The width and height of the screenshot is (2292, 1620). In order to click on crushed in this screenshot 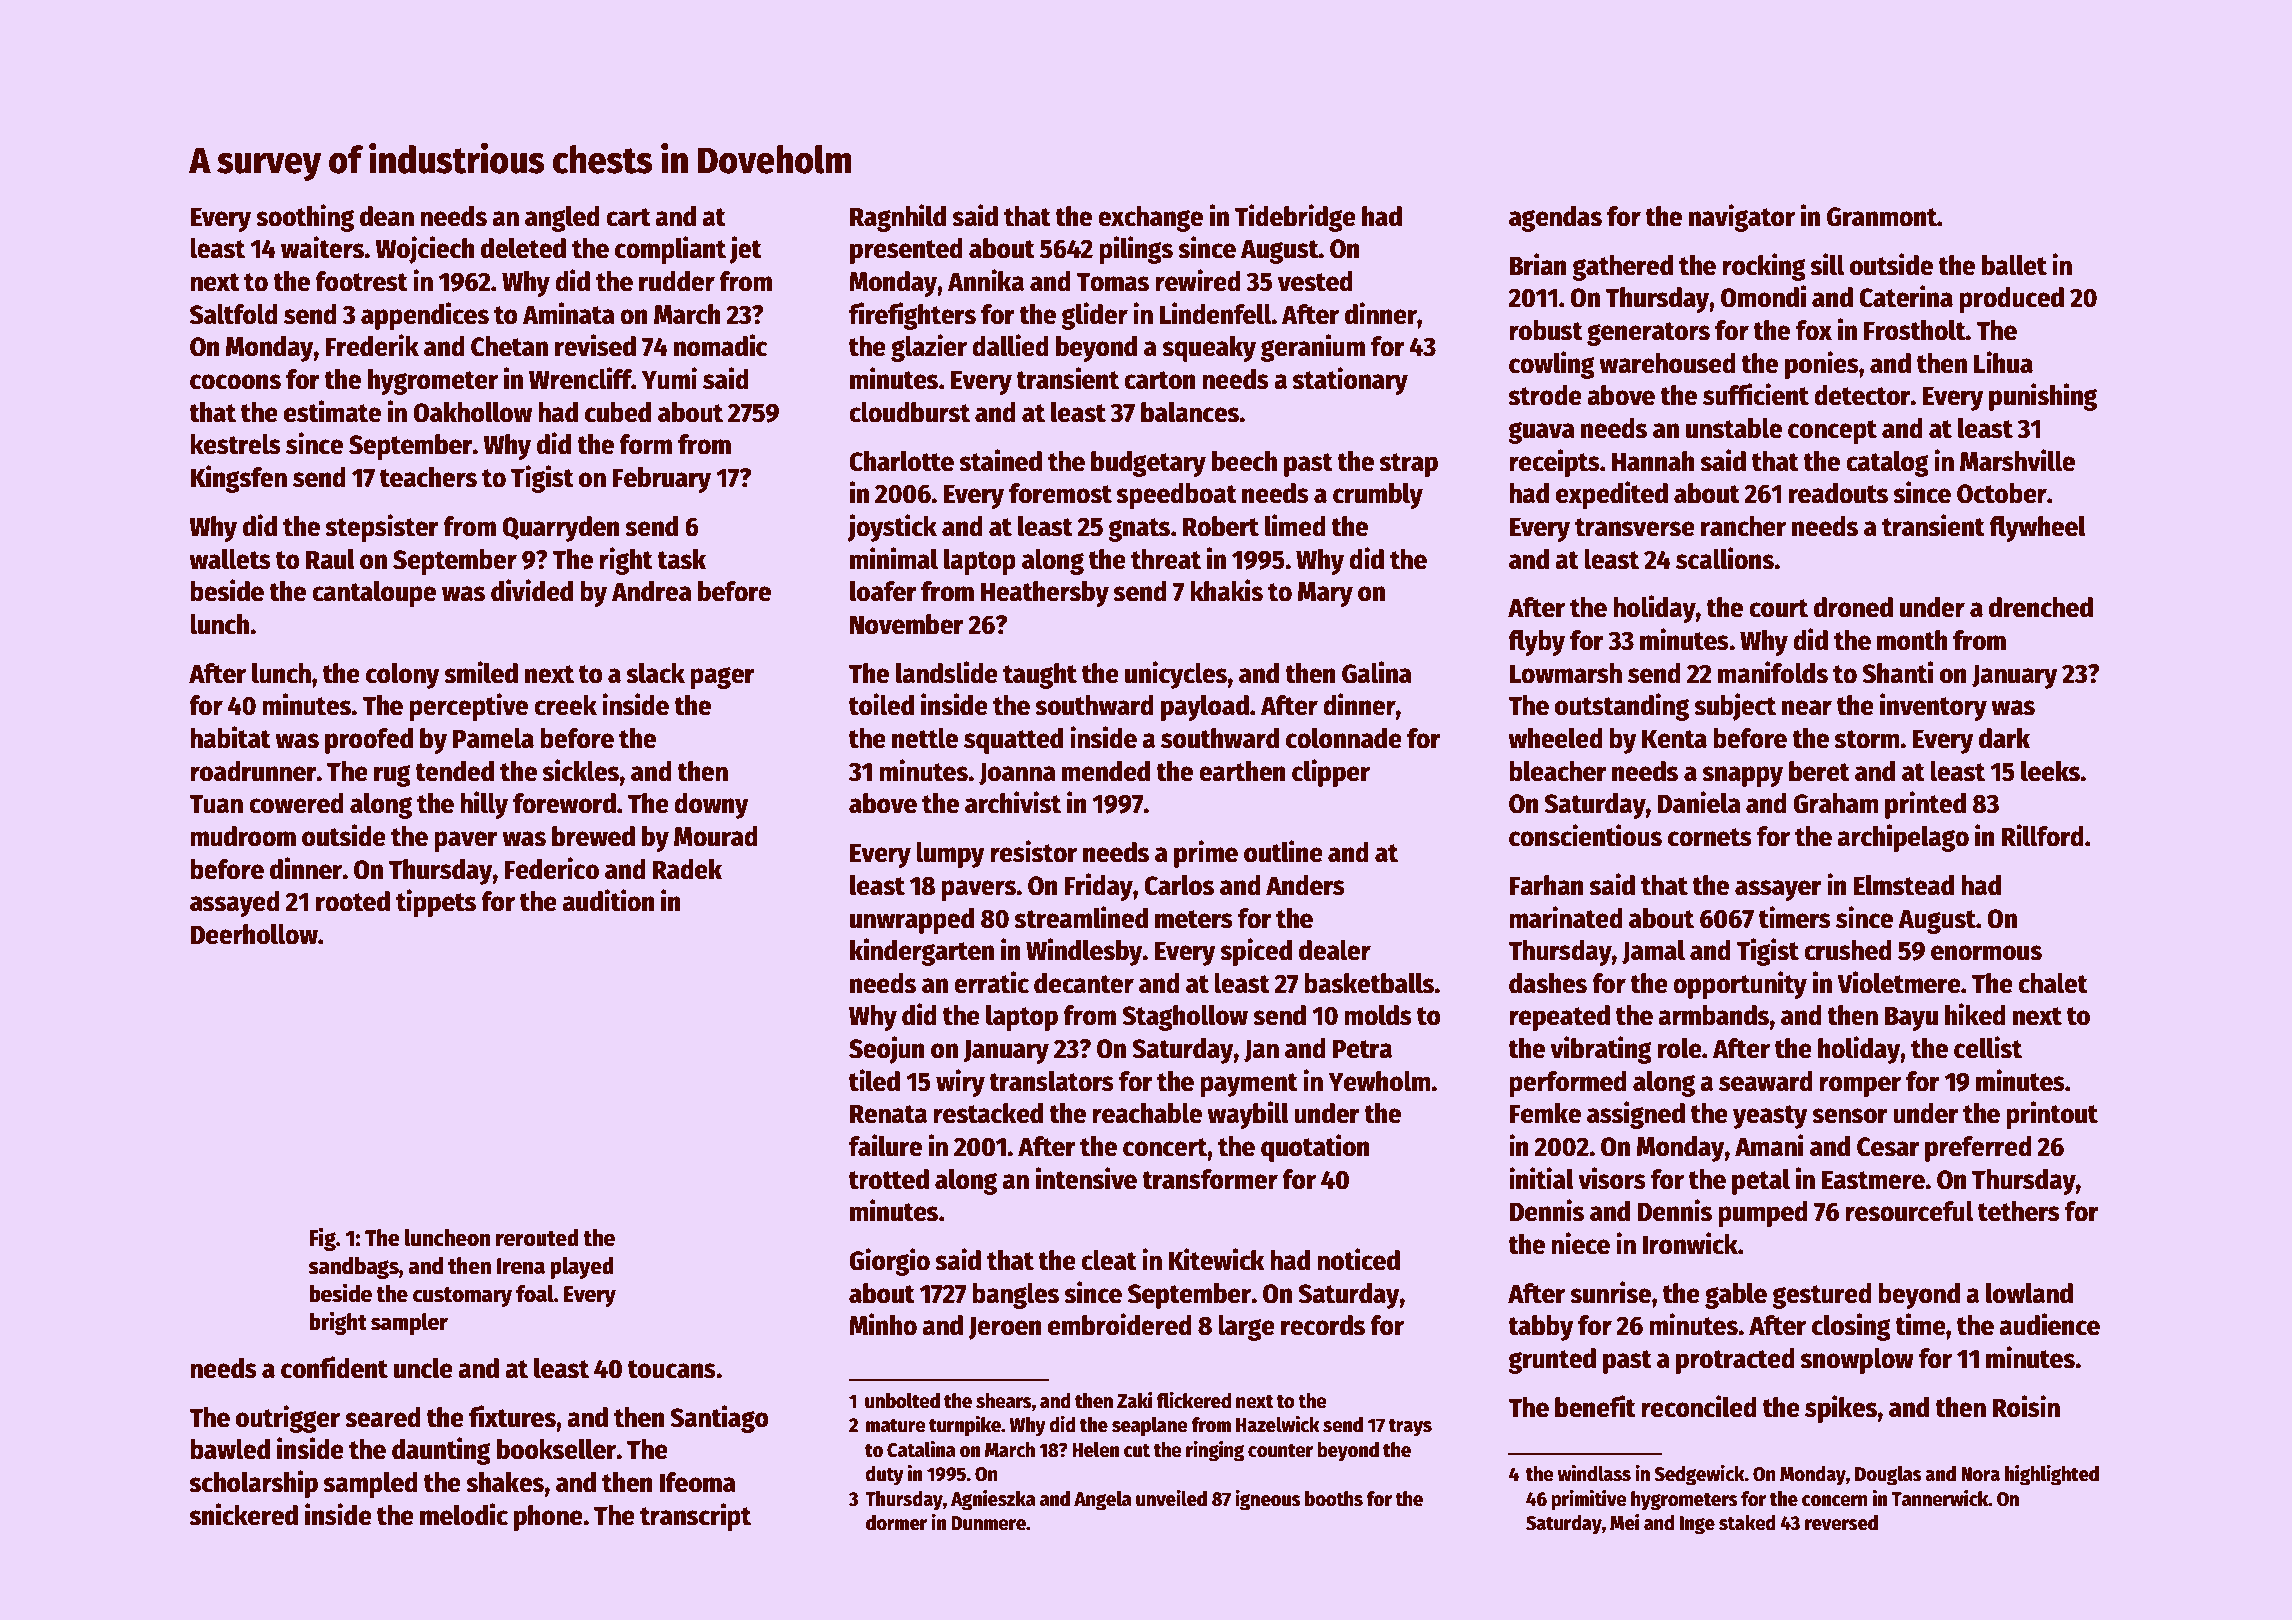, I will do `click(1848, 950)`.
